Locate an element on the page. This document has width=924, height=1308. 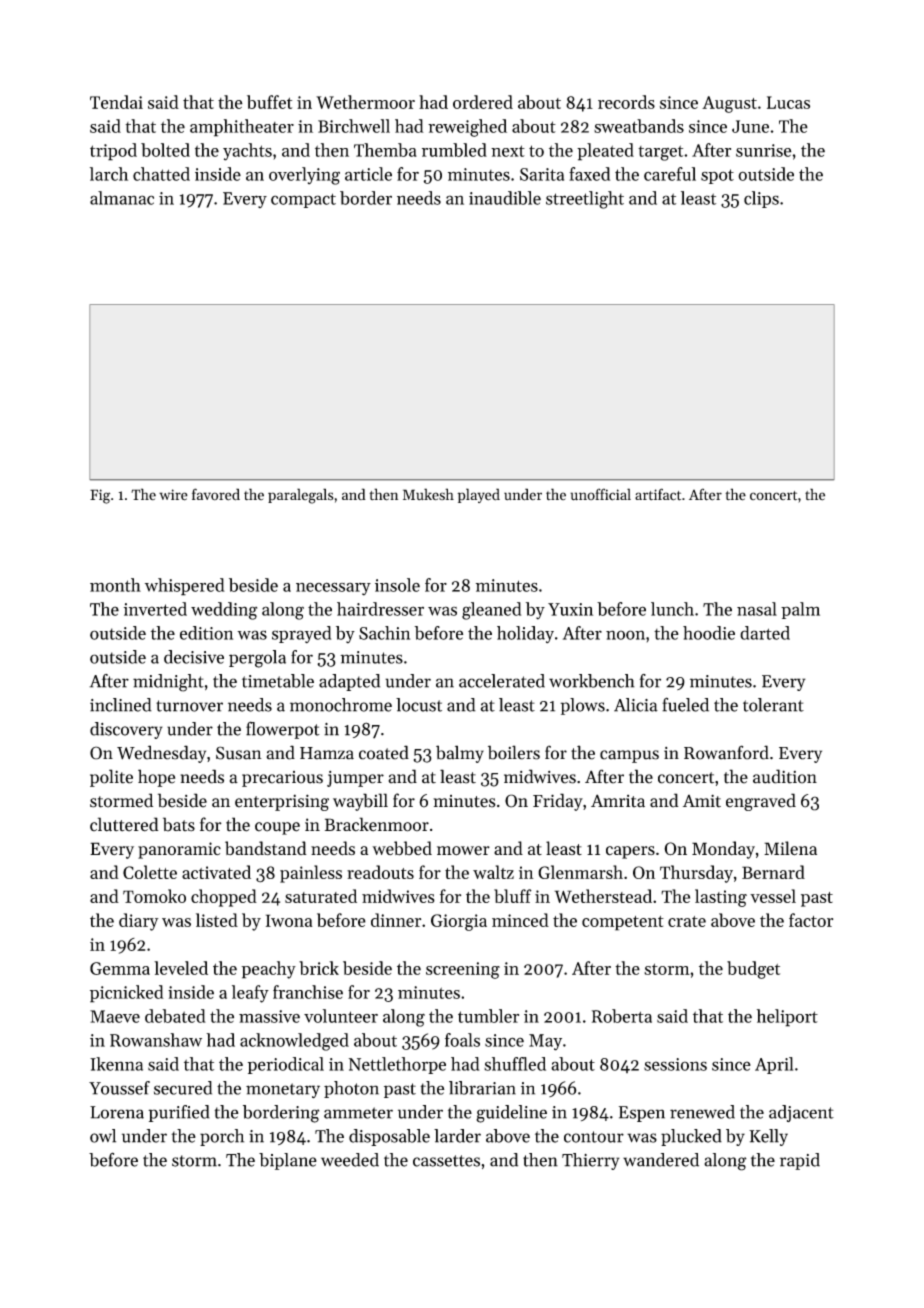
readouts is located at coordinates (380, 872).
